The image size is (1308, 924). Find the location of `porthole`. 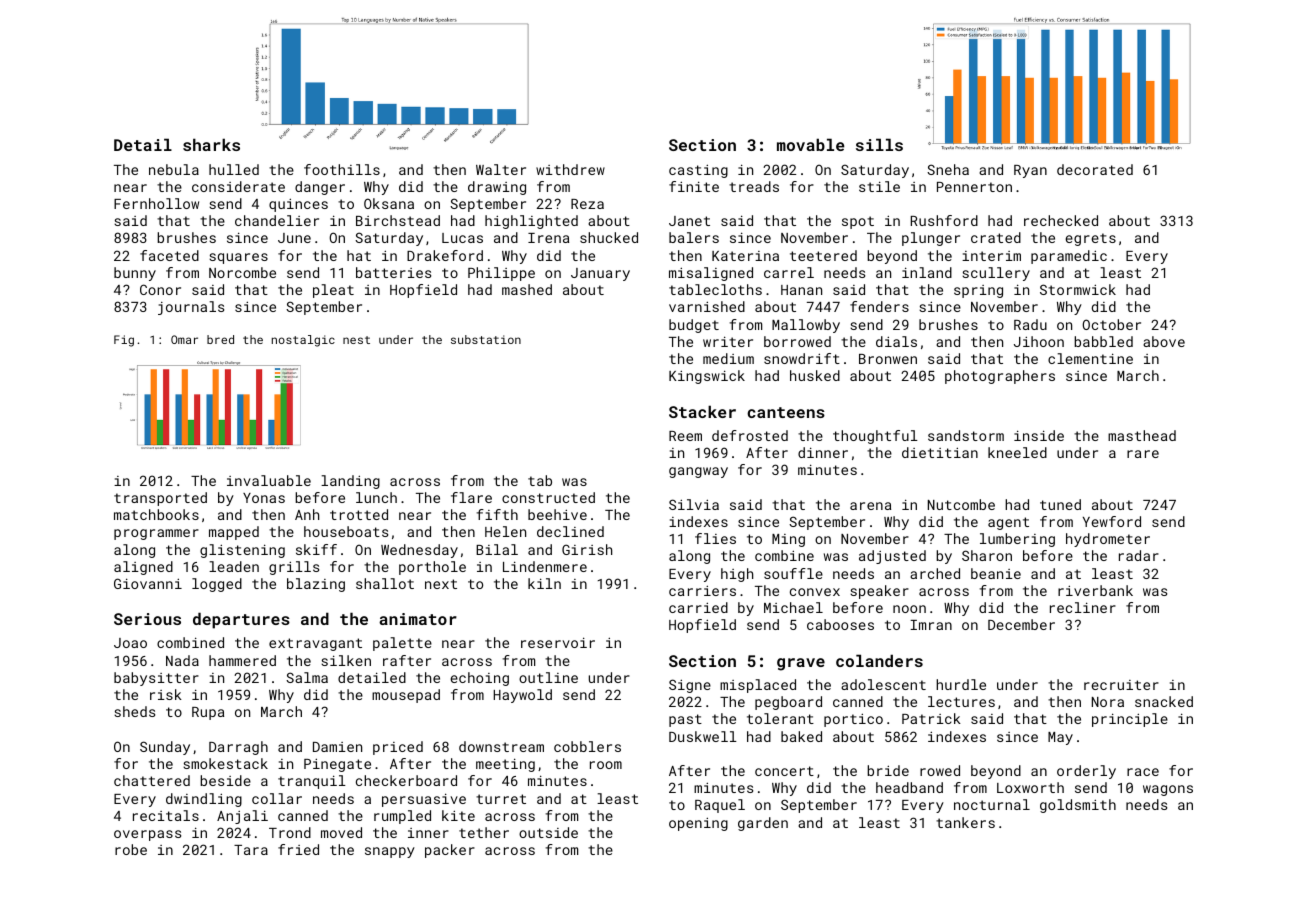

porthole is located at coordinates (432, 568).
